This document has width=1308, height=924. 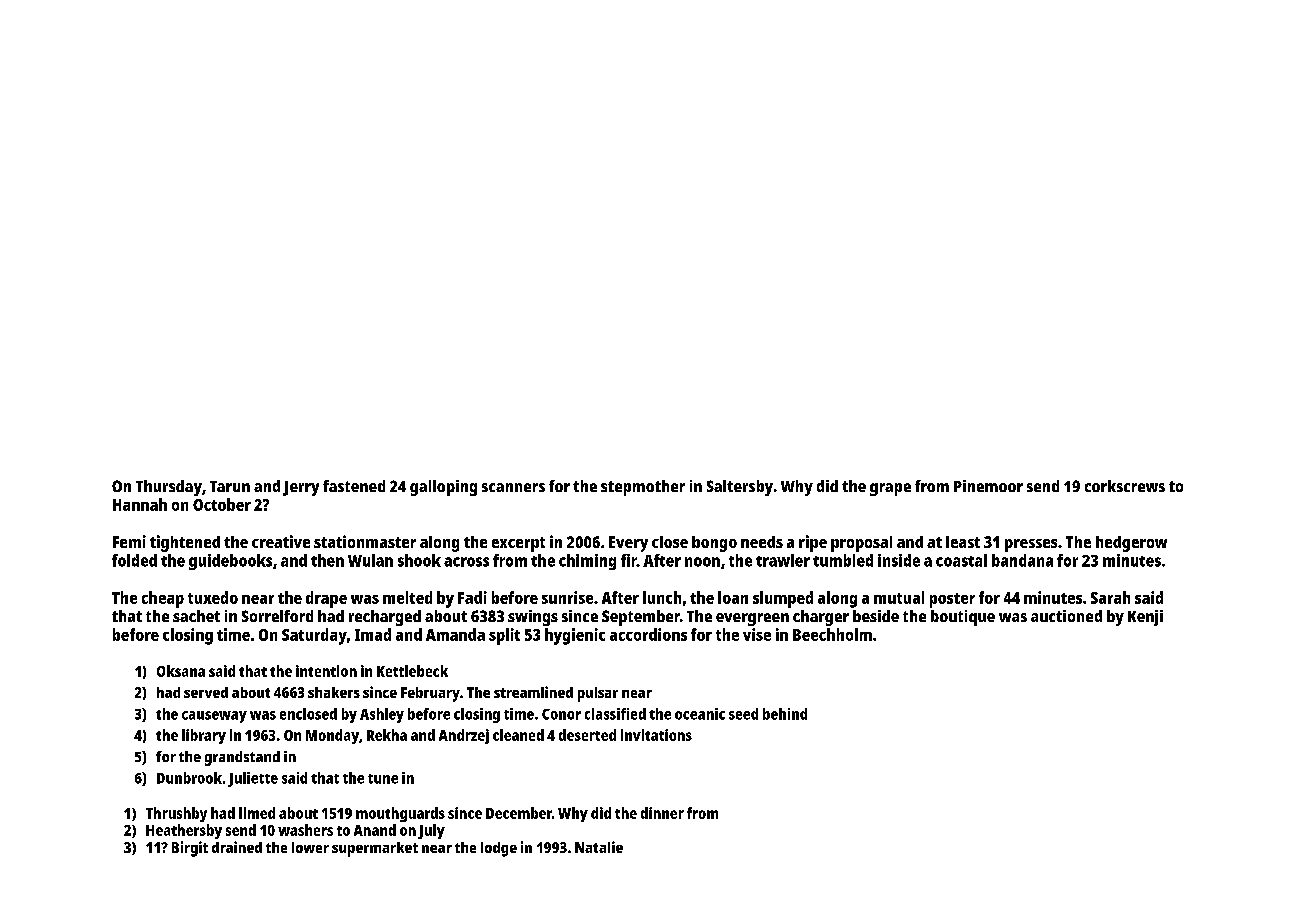 I want to click on Birgit, so click(x=190, y=849).
